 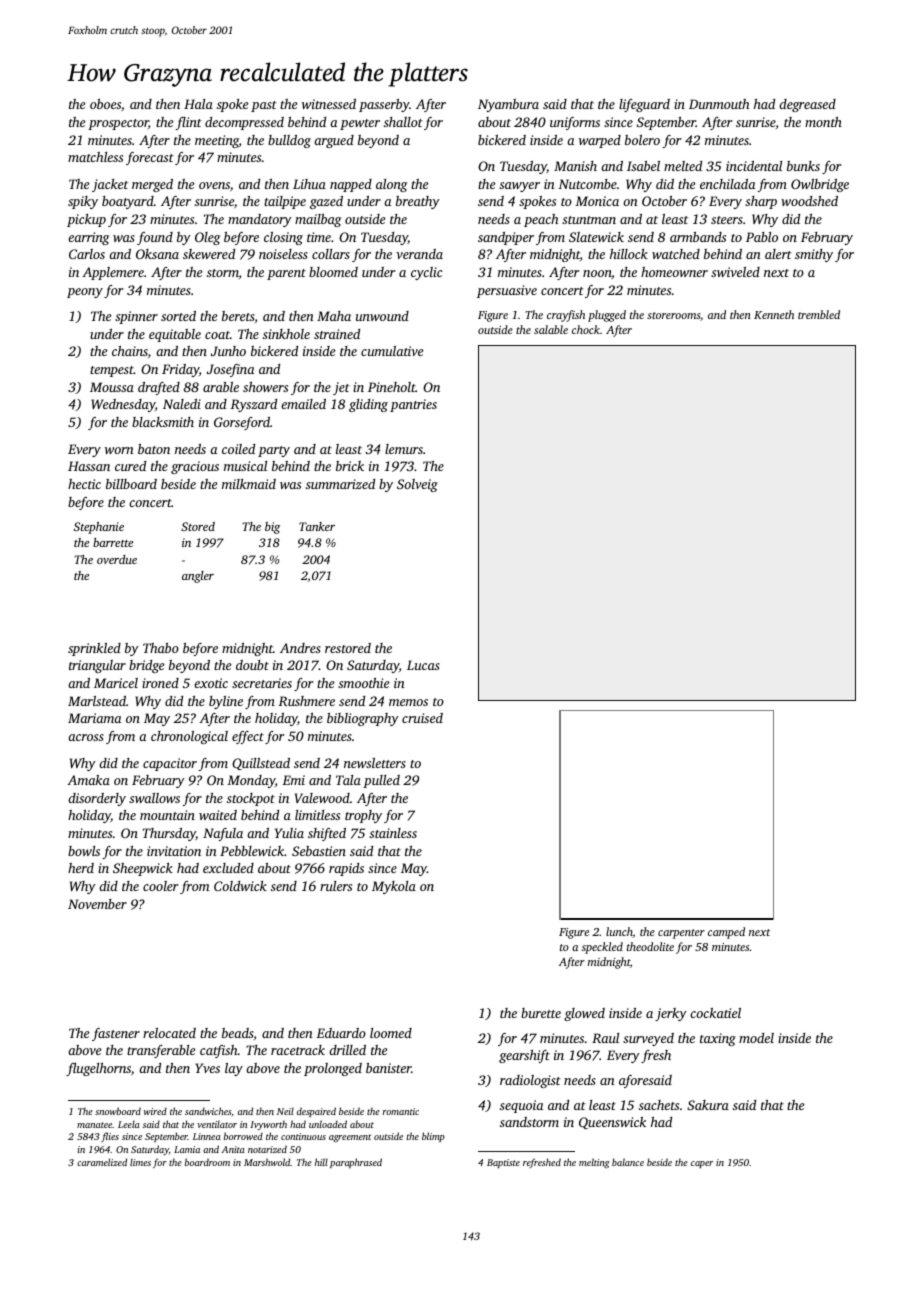 What do you see at coordinates (86, 220) in the screenshot?
I see `pickup` at bounding box center [86, 220].
